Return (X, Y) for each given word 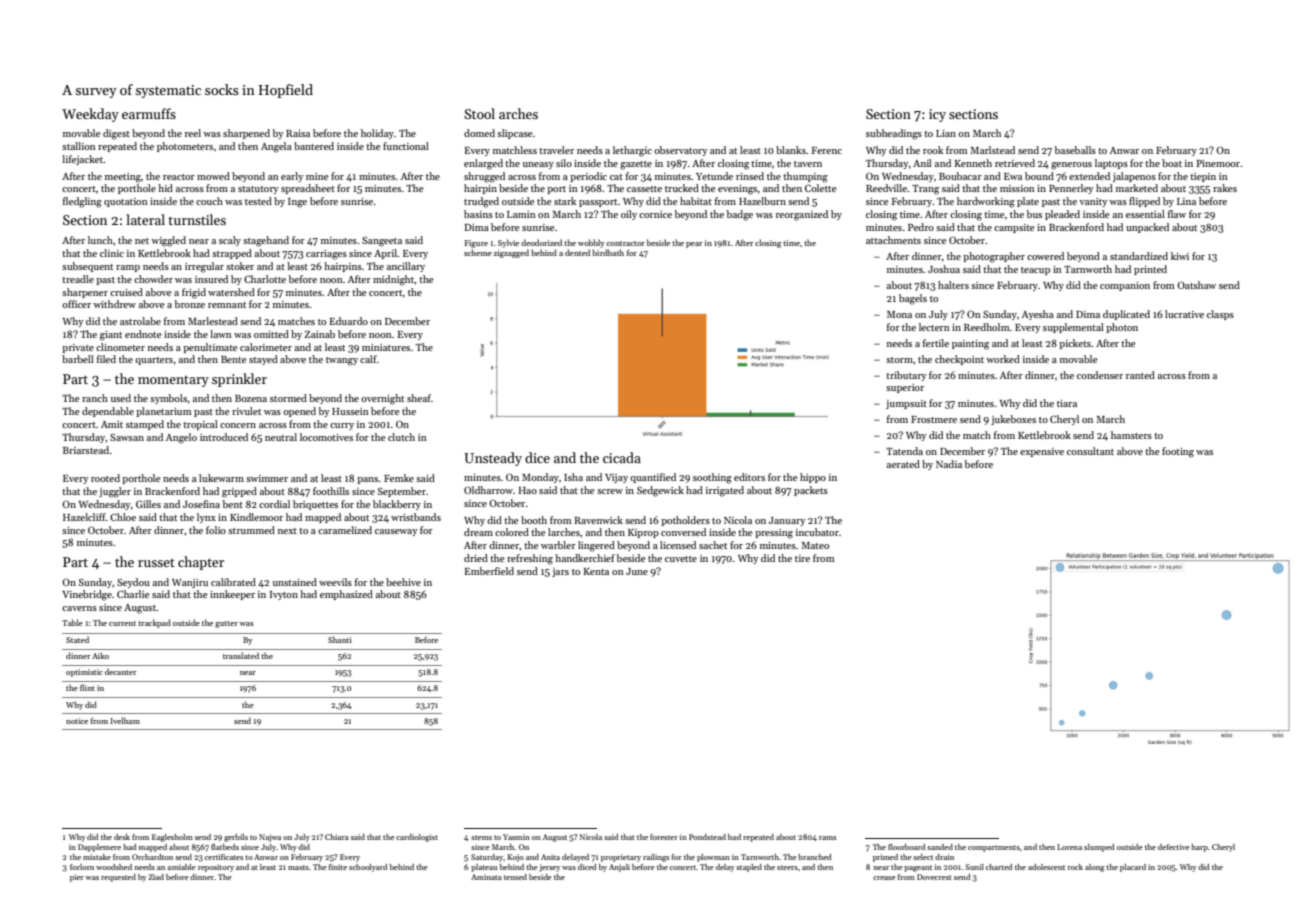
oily (629, 215)
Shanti (340, 639)
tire (802, 558)
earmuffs (149, 113)
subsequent (87, 267)
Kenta (596, 571)
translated (241, 655)
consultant (1090, 451)
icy (937, 115)
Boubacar (960, 176)
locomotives (326, 437)
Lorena (1069, 847)
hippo (813, 478)
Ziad (156, 877)
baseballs (1075, 150)
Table (72, 622)
